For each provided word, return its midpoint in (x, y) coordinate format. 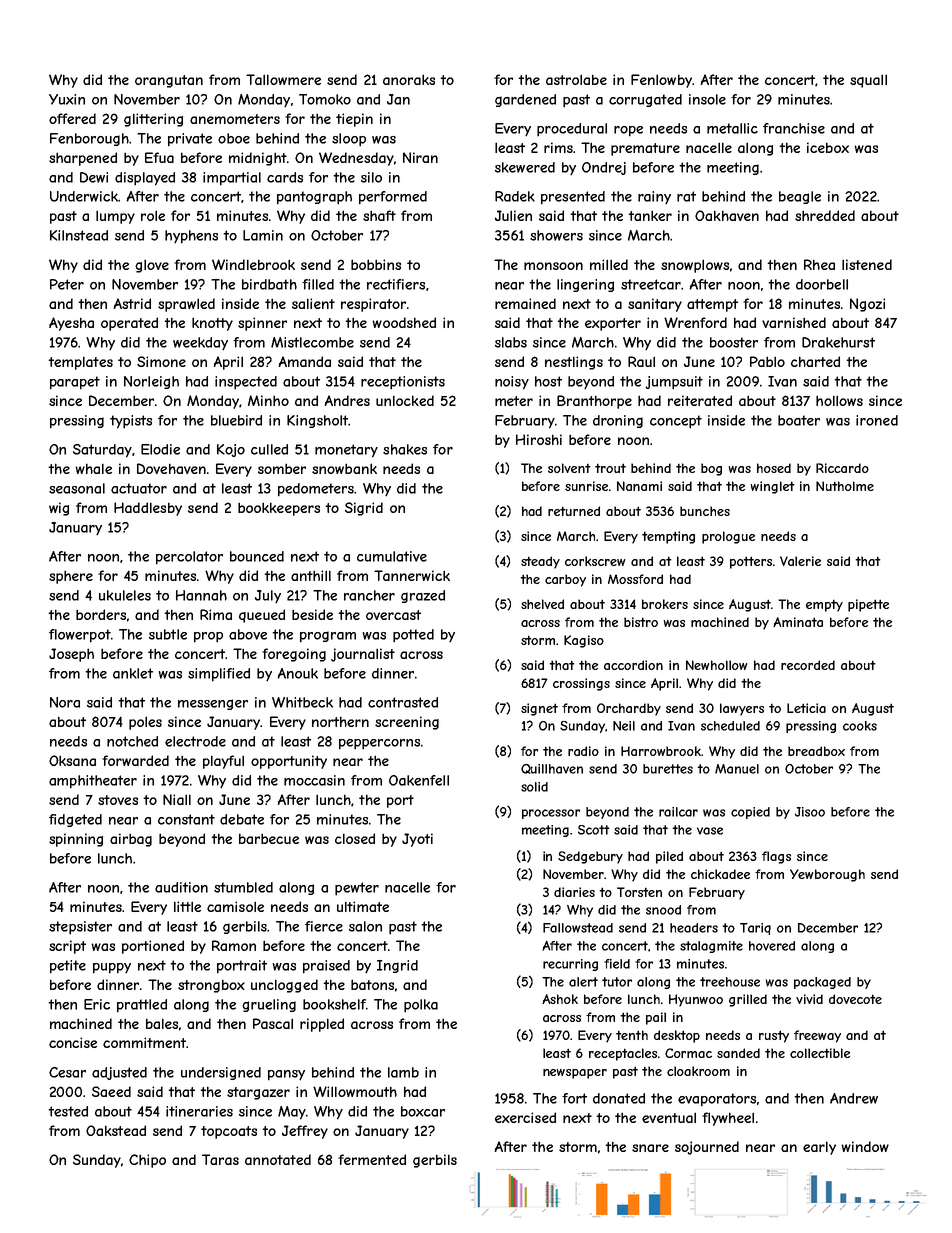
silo (371, 177)
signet (539, 709)
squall (868, 81)
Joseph (71, 655)
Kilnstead (79, 235)
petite (68, 967)
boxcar (423, 1111)
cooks (860, 726)
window (865, 1146)
